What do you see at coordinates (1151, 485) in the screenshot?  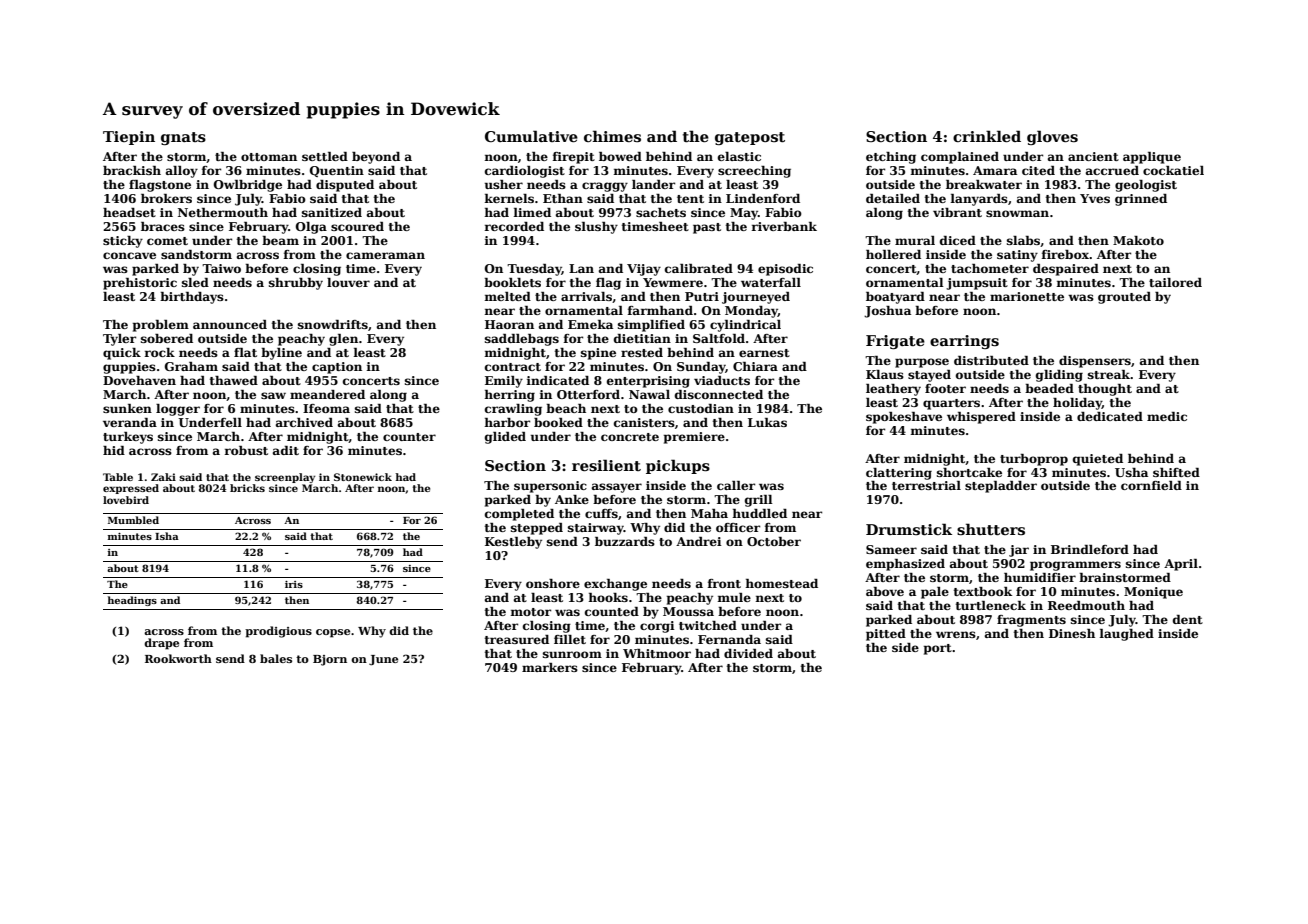 I see `cornfield` at bounding box center [1151, 485].
